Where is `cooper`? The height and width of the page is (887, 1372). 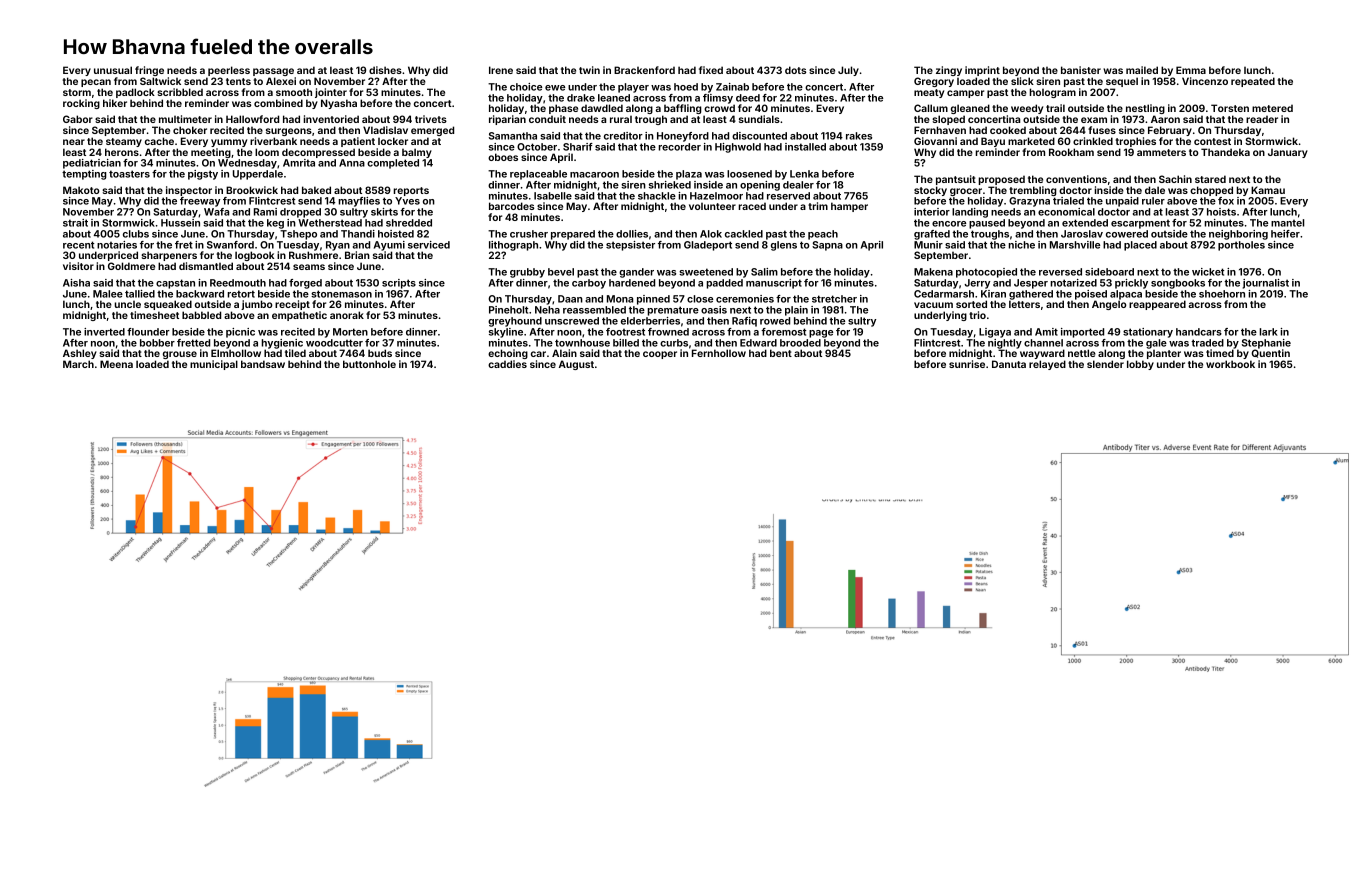
cooper is located at coordinates (660, 355).
